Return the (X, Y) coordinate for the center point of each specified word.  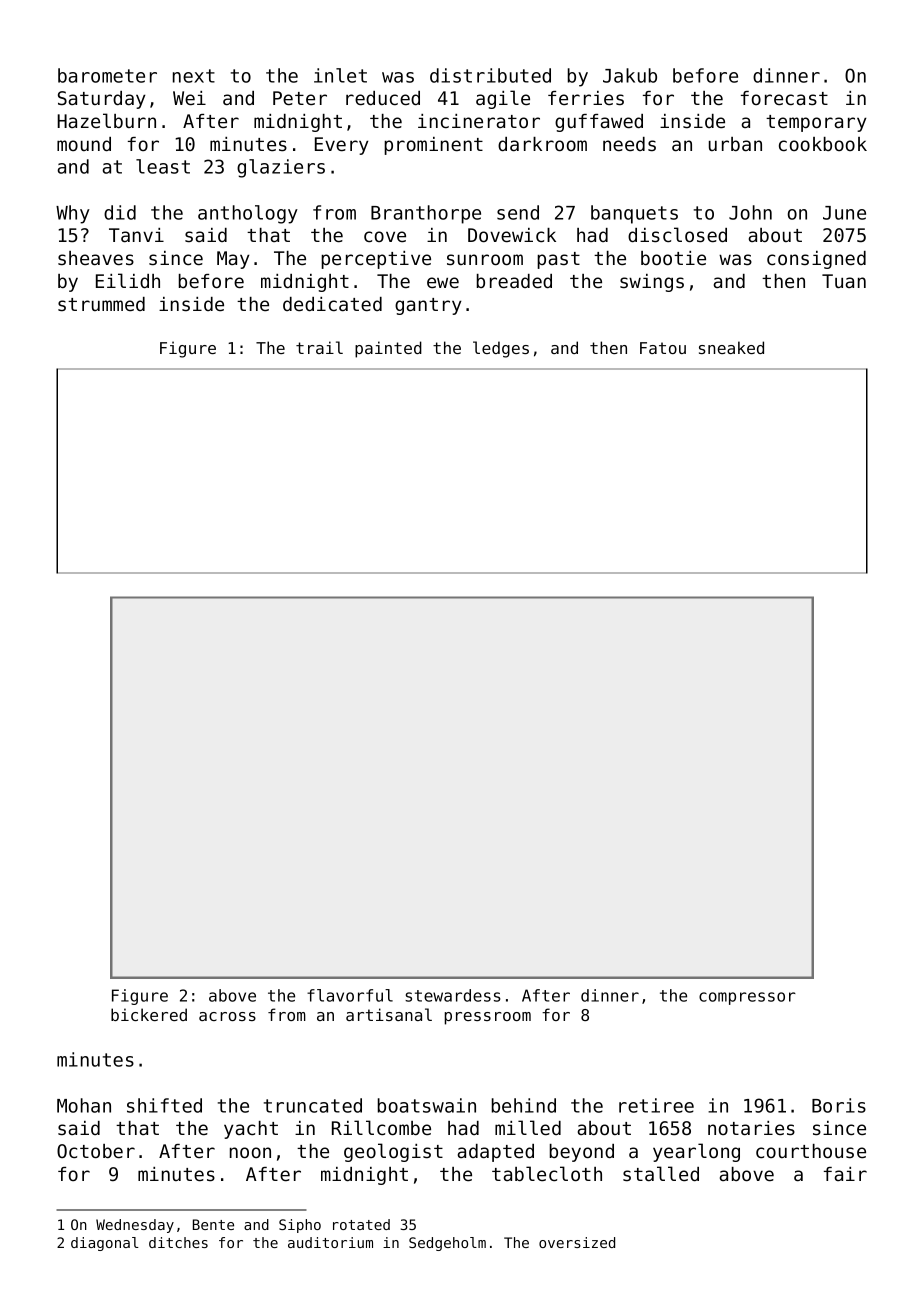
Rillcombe (381, 1127)
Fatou (663, 348)
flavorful (350, 995)
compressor (747, 998)
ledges (501, 349)
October (96, 1151)
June (844, 213)
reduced (383, 98)
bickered (149, 1014)
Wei (189, 98)
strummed (101, 304)
